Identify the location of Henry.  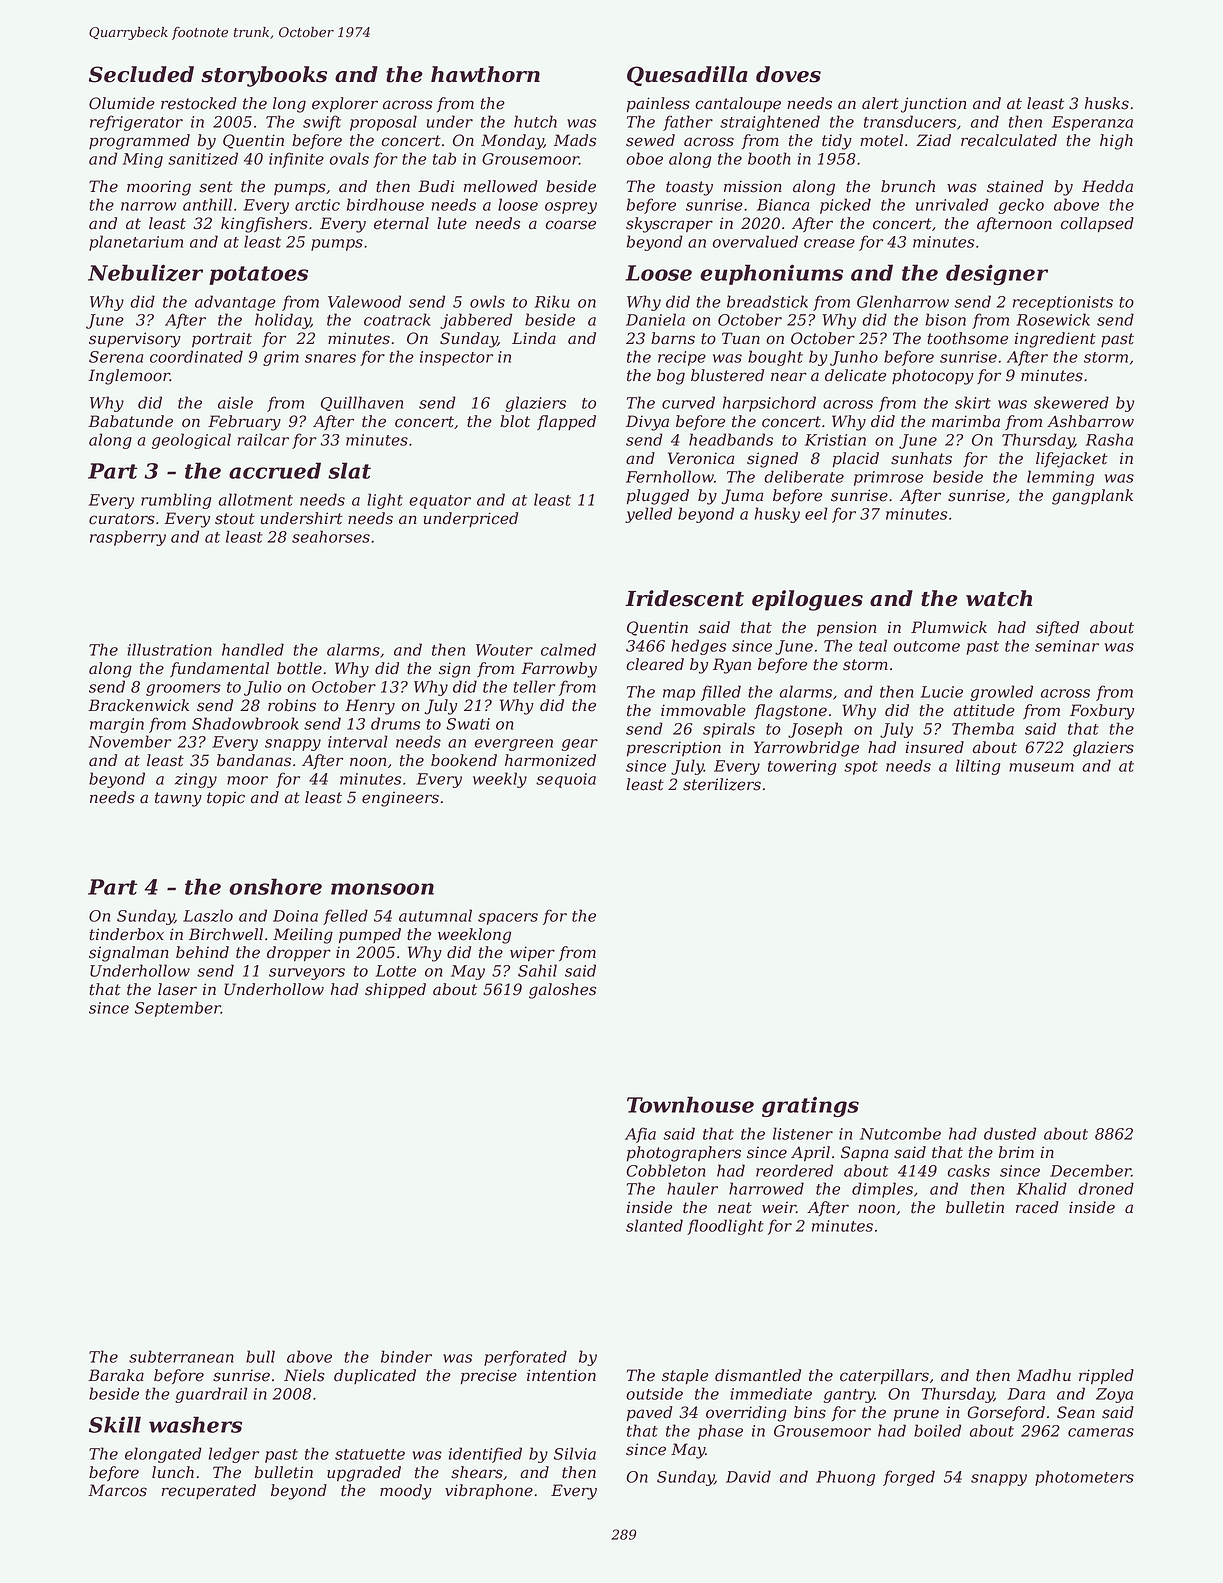
(370, 707).
